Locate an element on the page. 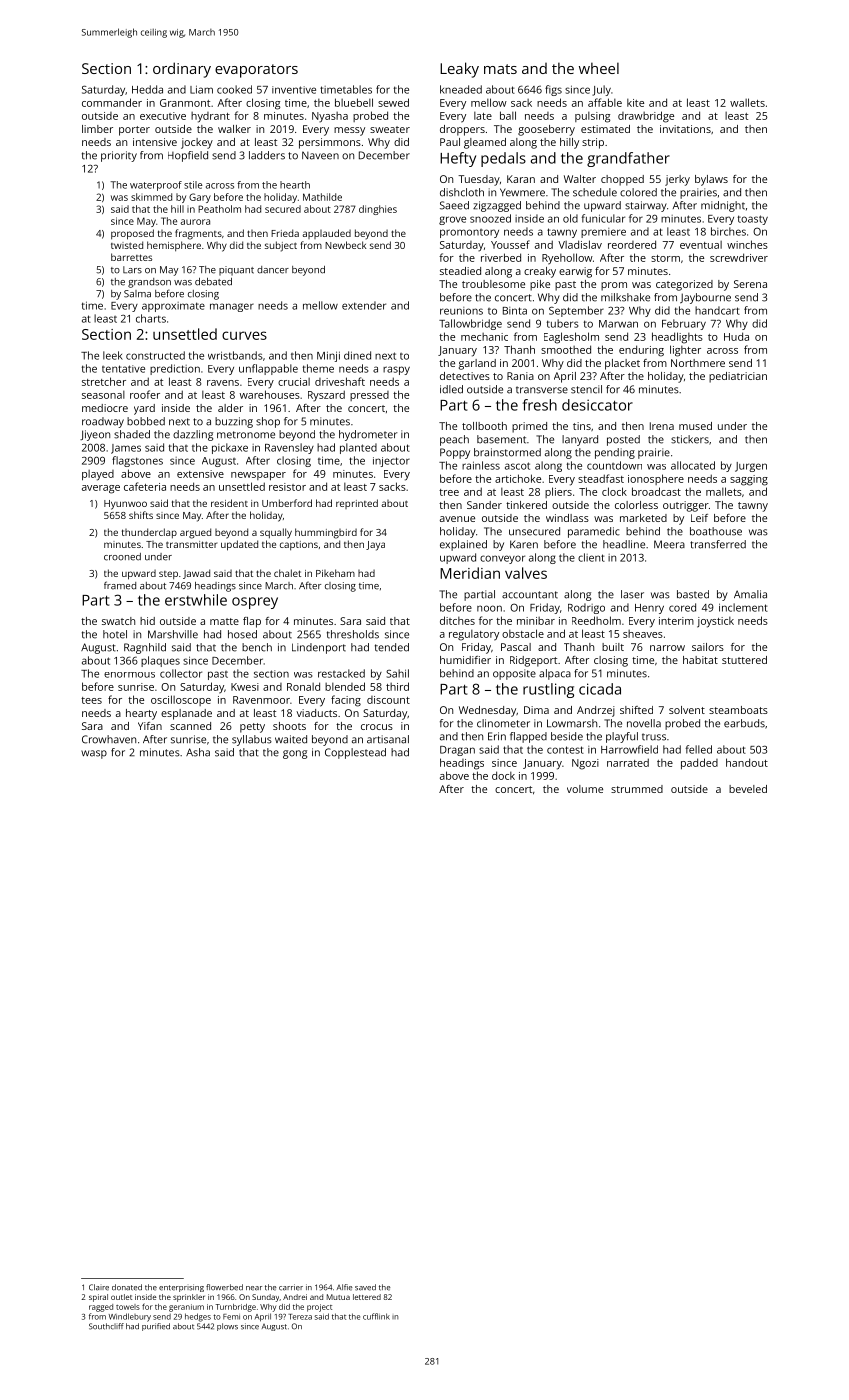 The width and height of the image is (849, 1400). beveled is located at coordinates (748, 789).
